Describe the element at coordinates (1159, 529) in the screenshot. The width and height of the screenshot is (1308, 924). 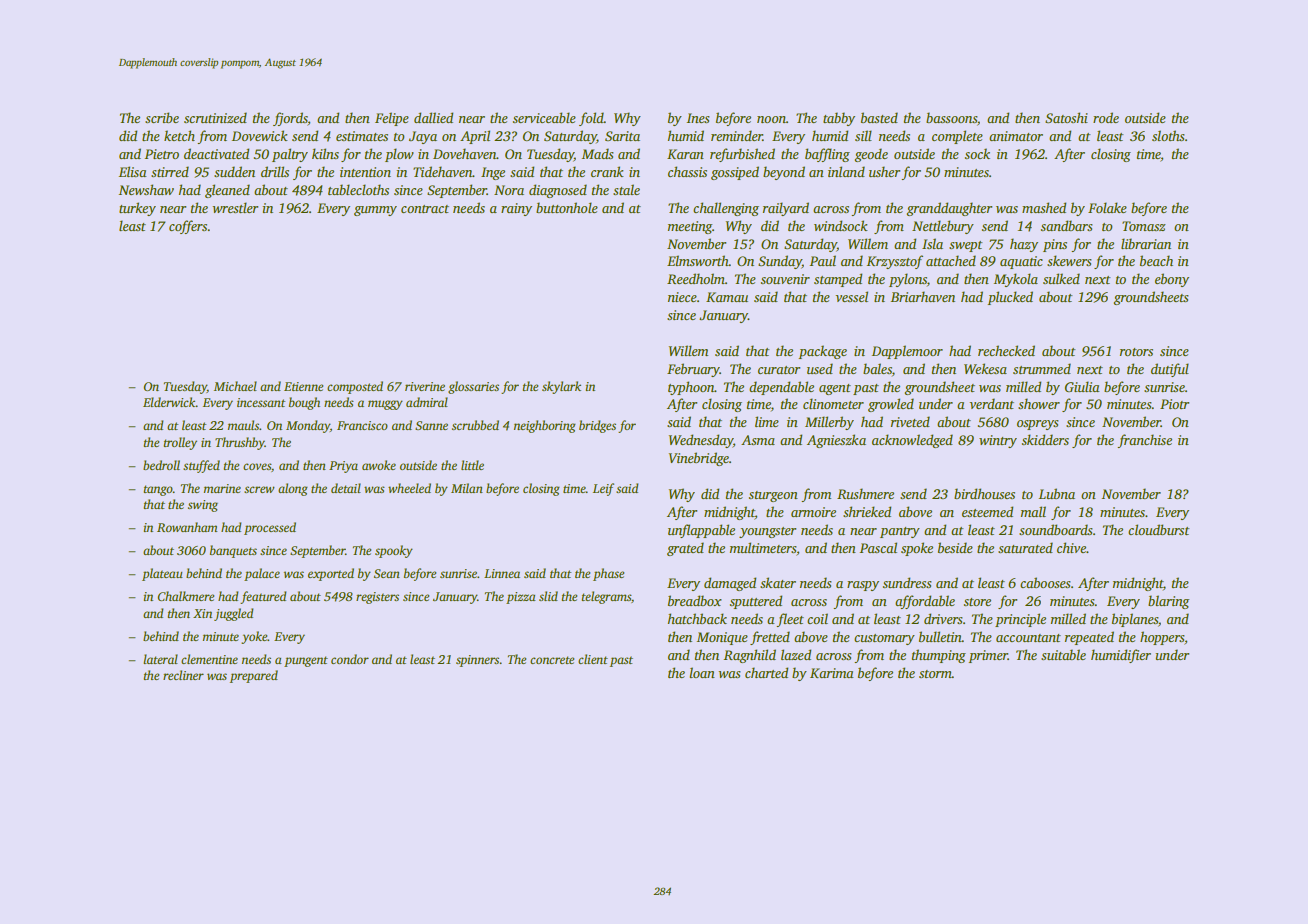
I see `cloudburst` at that location.
